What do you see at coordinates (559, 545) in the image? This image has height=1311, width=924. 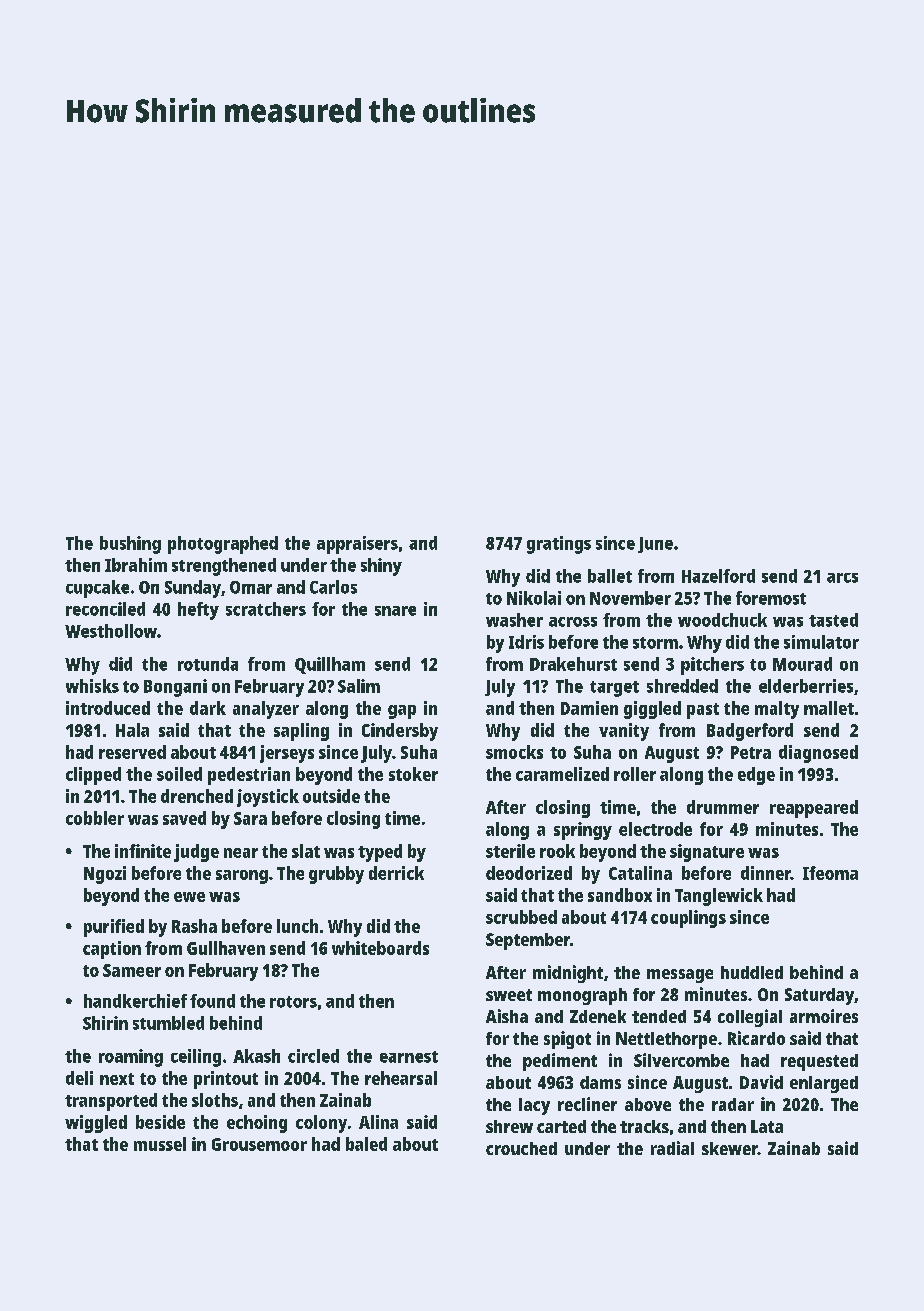 I see `gratings` at bounding box center [559, 545].
